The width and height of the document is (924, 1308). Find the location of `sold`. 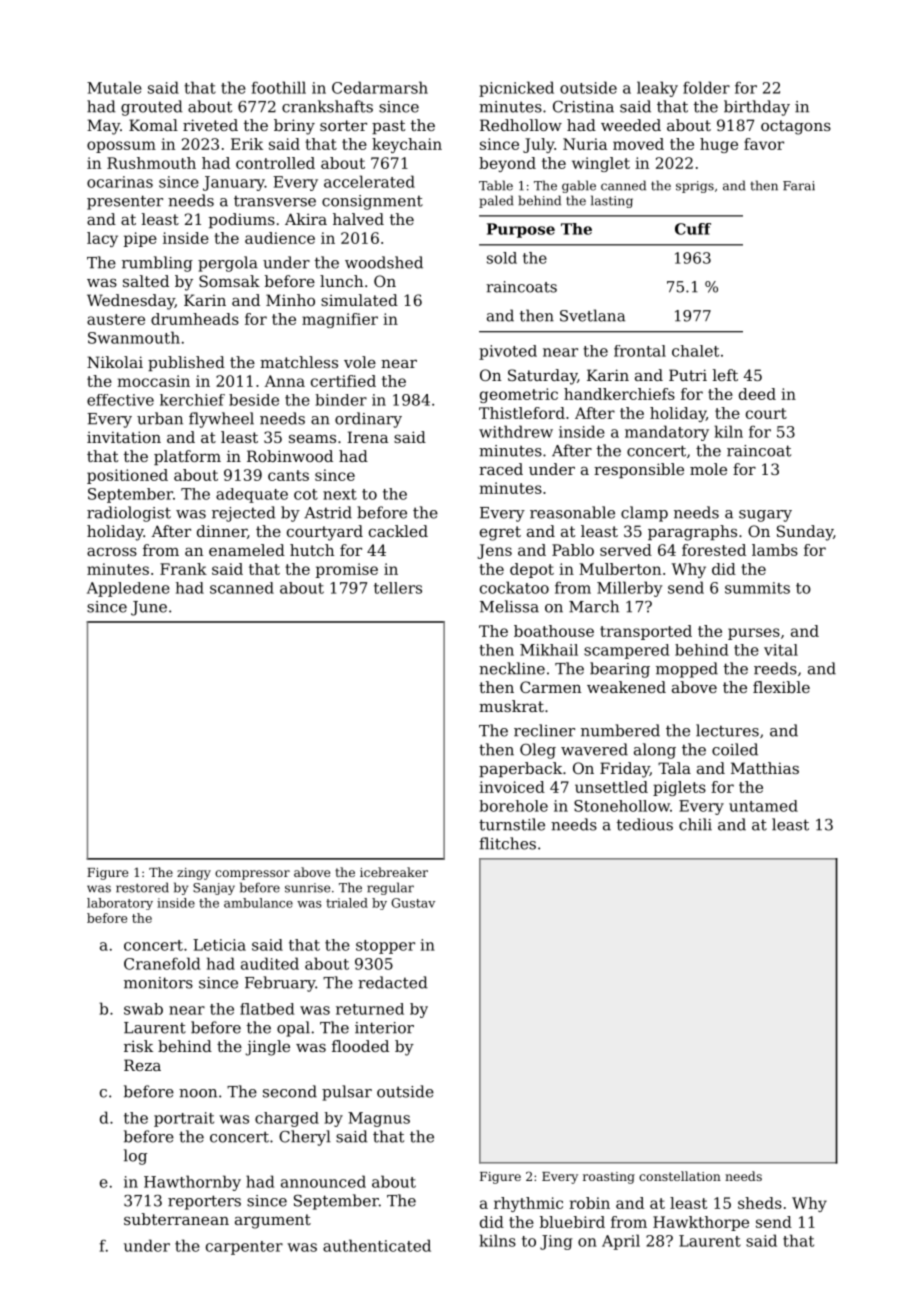

sold is located at coordinates (502, 258).
